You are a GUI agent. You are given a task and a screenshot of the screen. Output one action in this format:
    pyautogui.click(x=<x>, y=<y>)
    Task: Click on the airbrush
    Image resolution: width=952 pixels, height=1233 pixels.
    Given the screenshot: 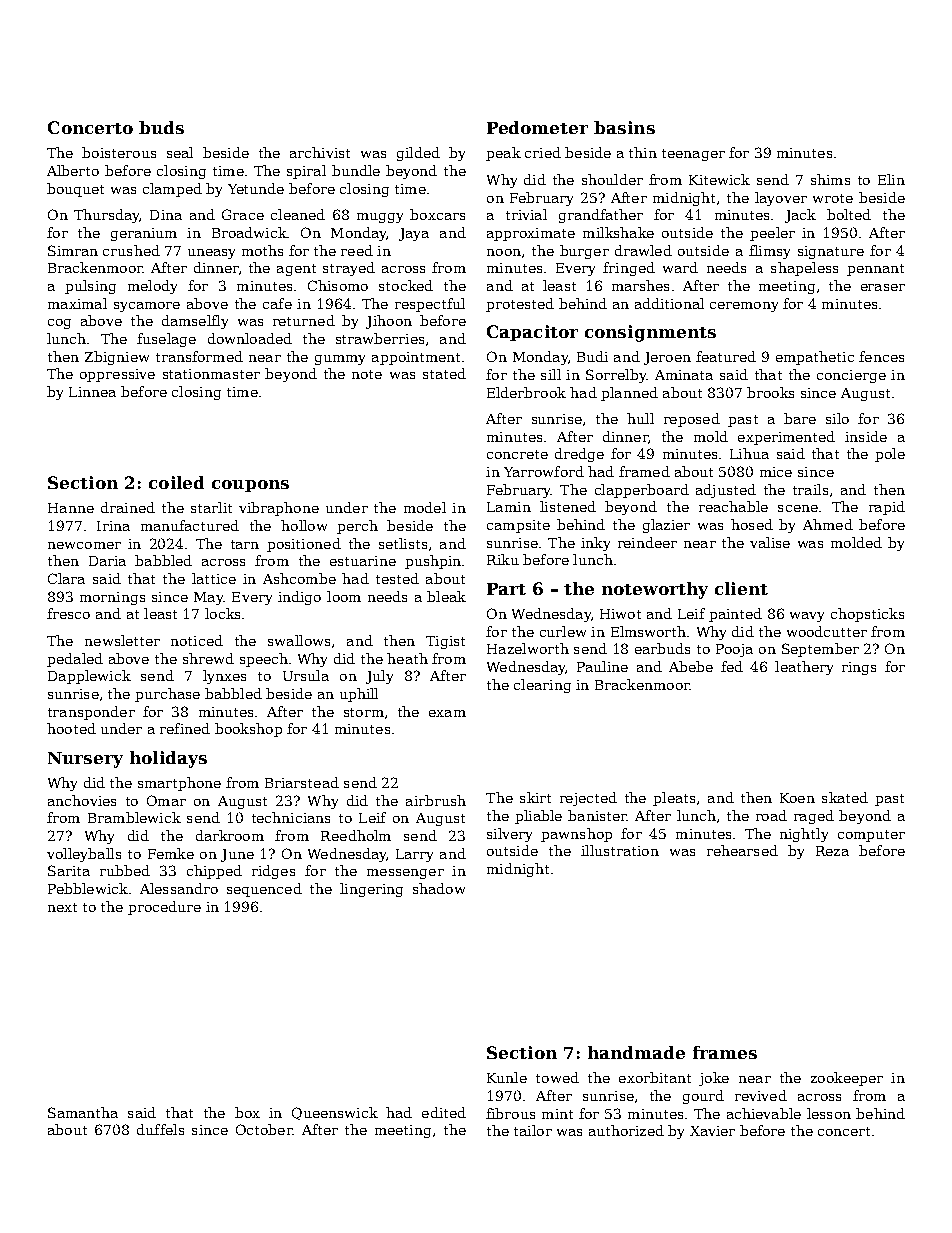 What is the action you would take?
    pyautogui.click(x=436, y=800)
